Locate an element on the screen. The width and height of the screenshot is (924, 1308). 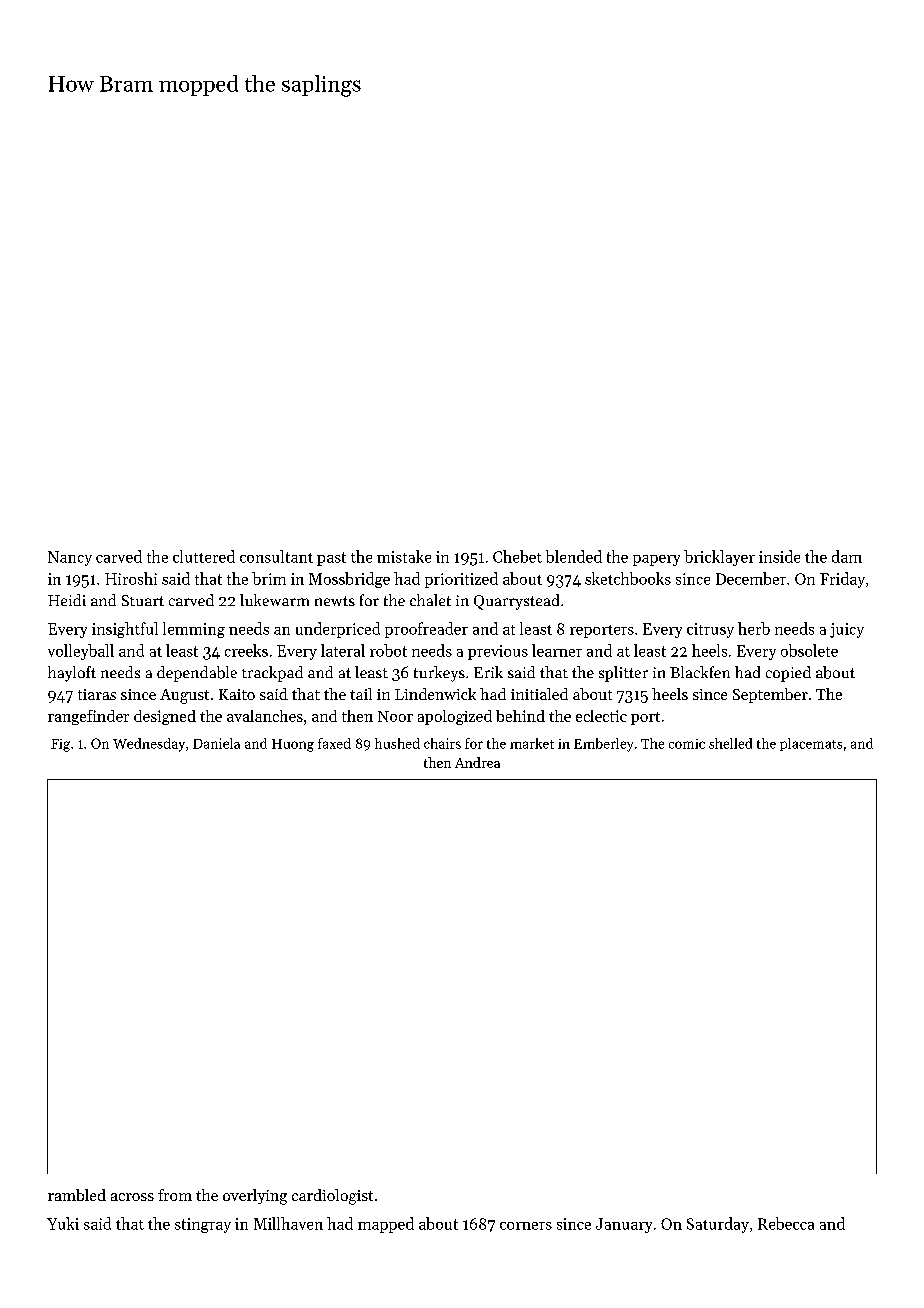
Millhaven is located at coordinates (288, 1223).
